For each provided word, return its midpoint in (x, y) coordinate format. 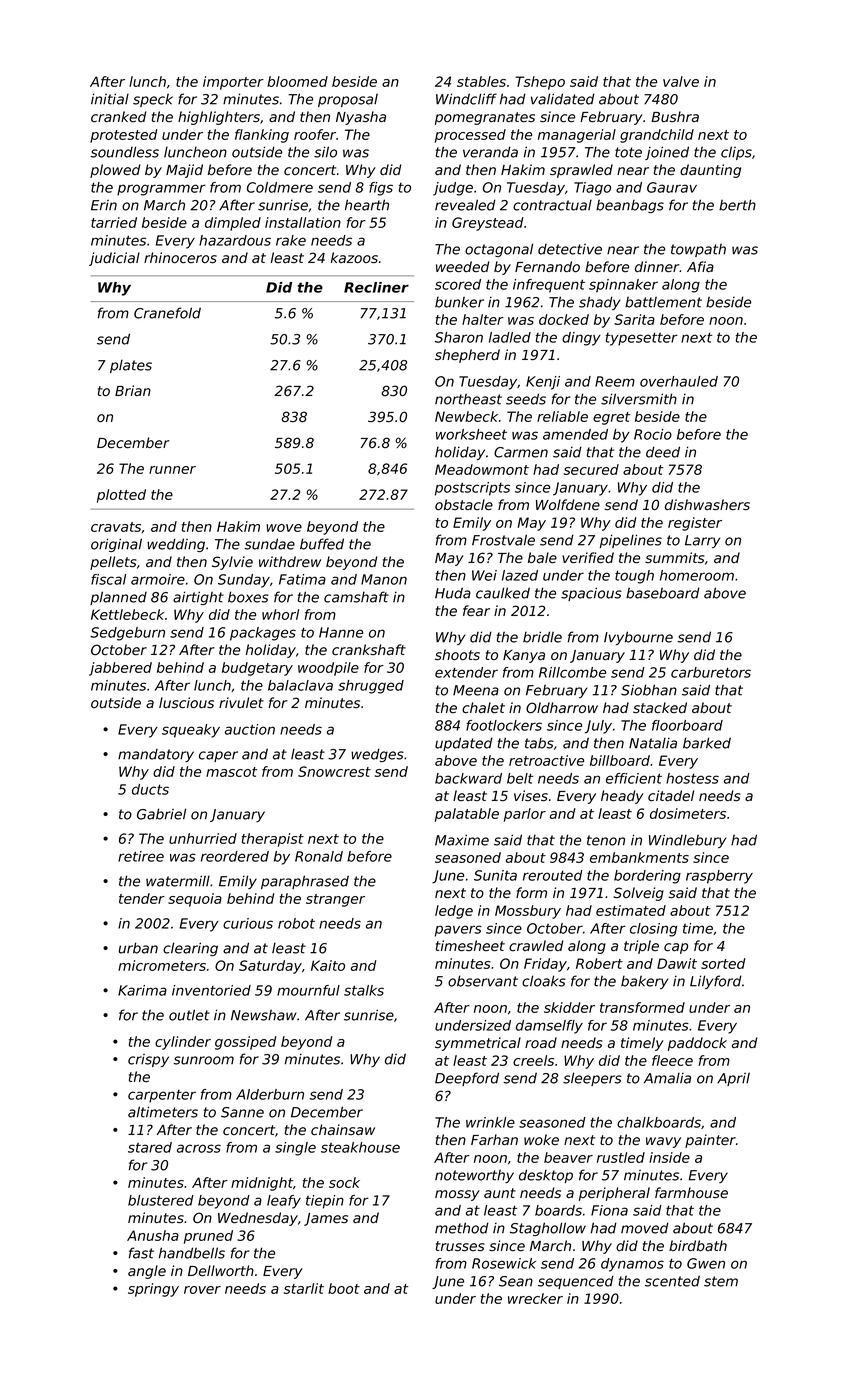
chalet (483, 708)
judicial (114, 259)
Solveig (639, 894)
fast (141, 1253)
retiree (141, 856)
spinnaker (623, 286)
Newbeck (466, 416)
